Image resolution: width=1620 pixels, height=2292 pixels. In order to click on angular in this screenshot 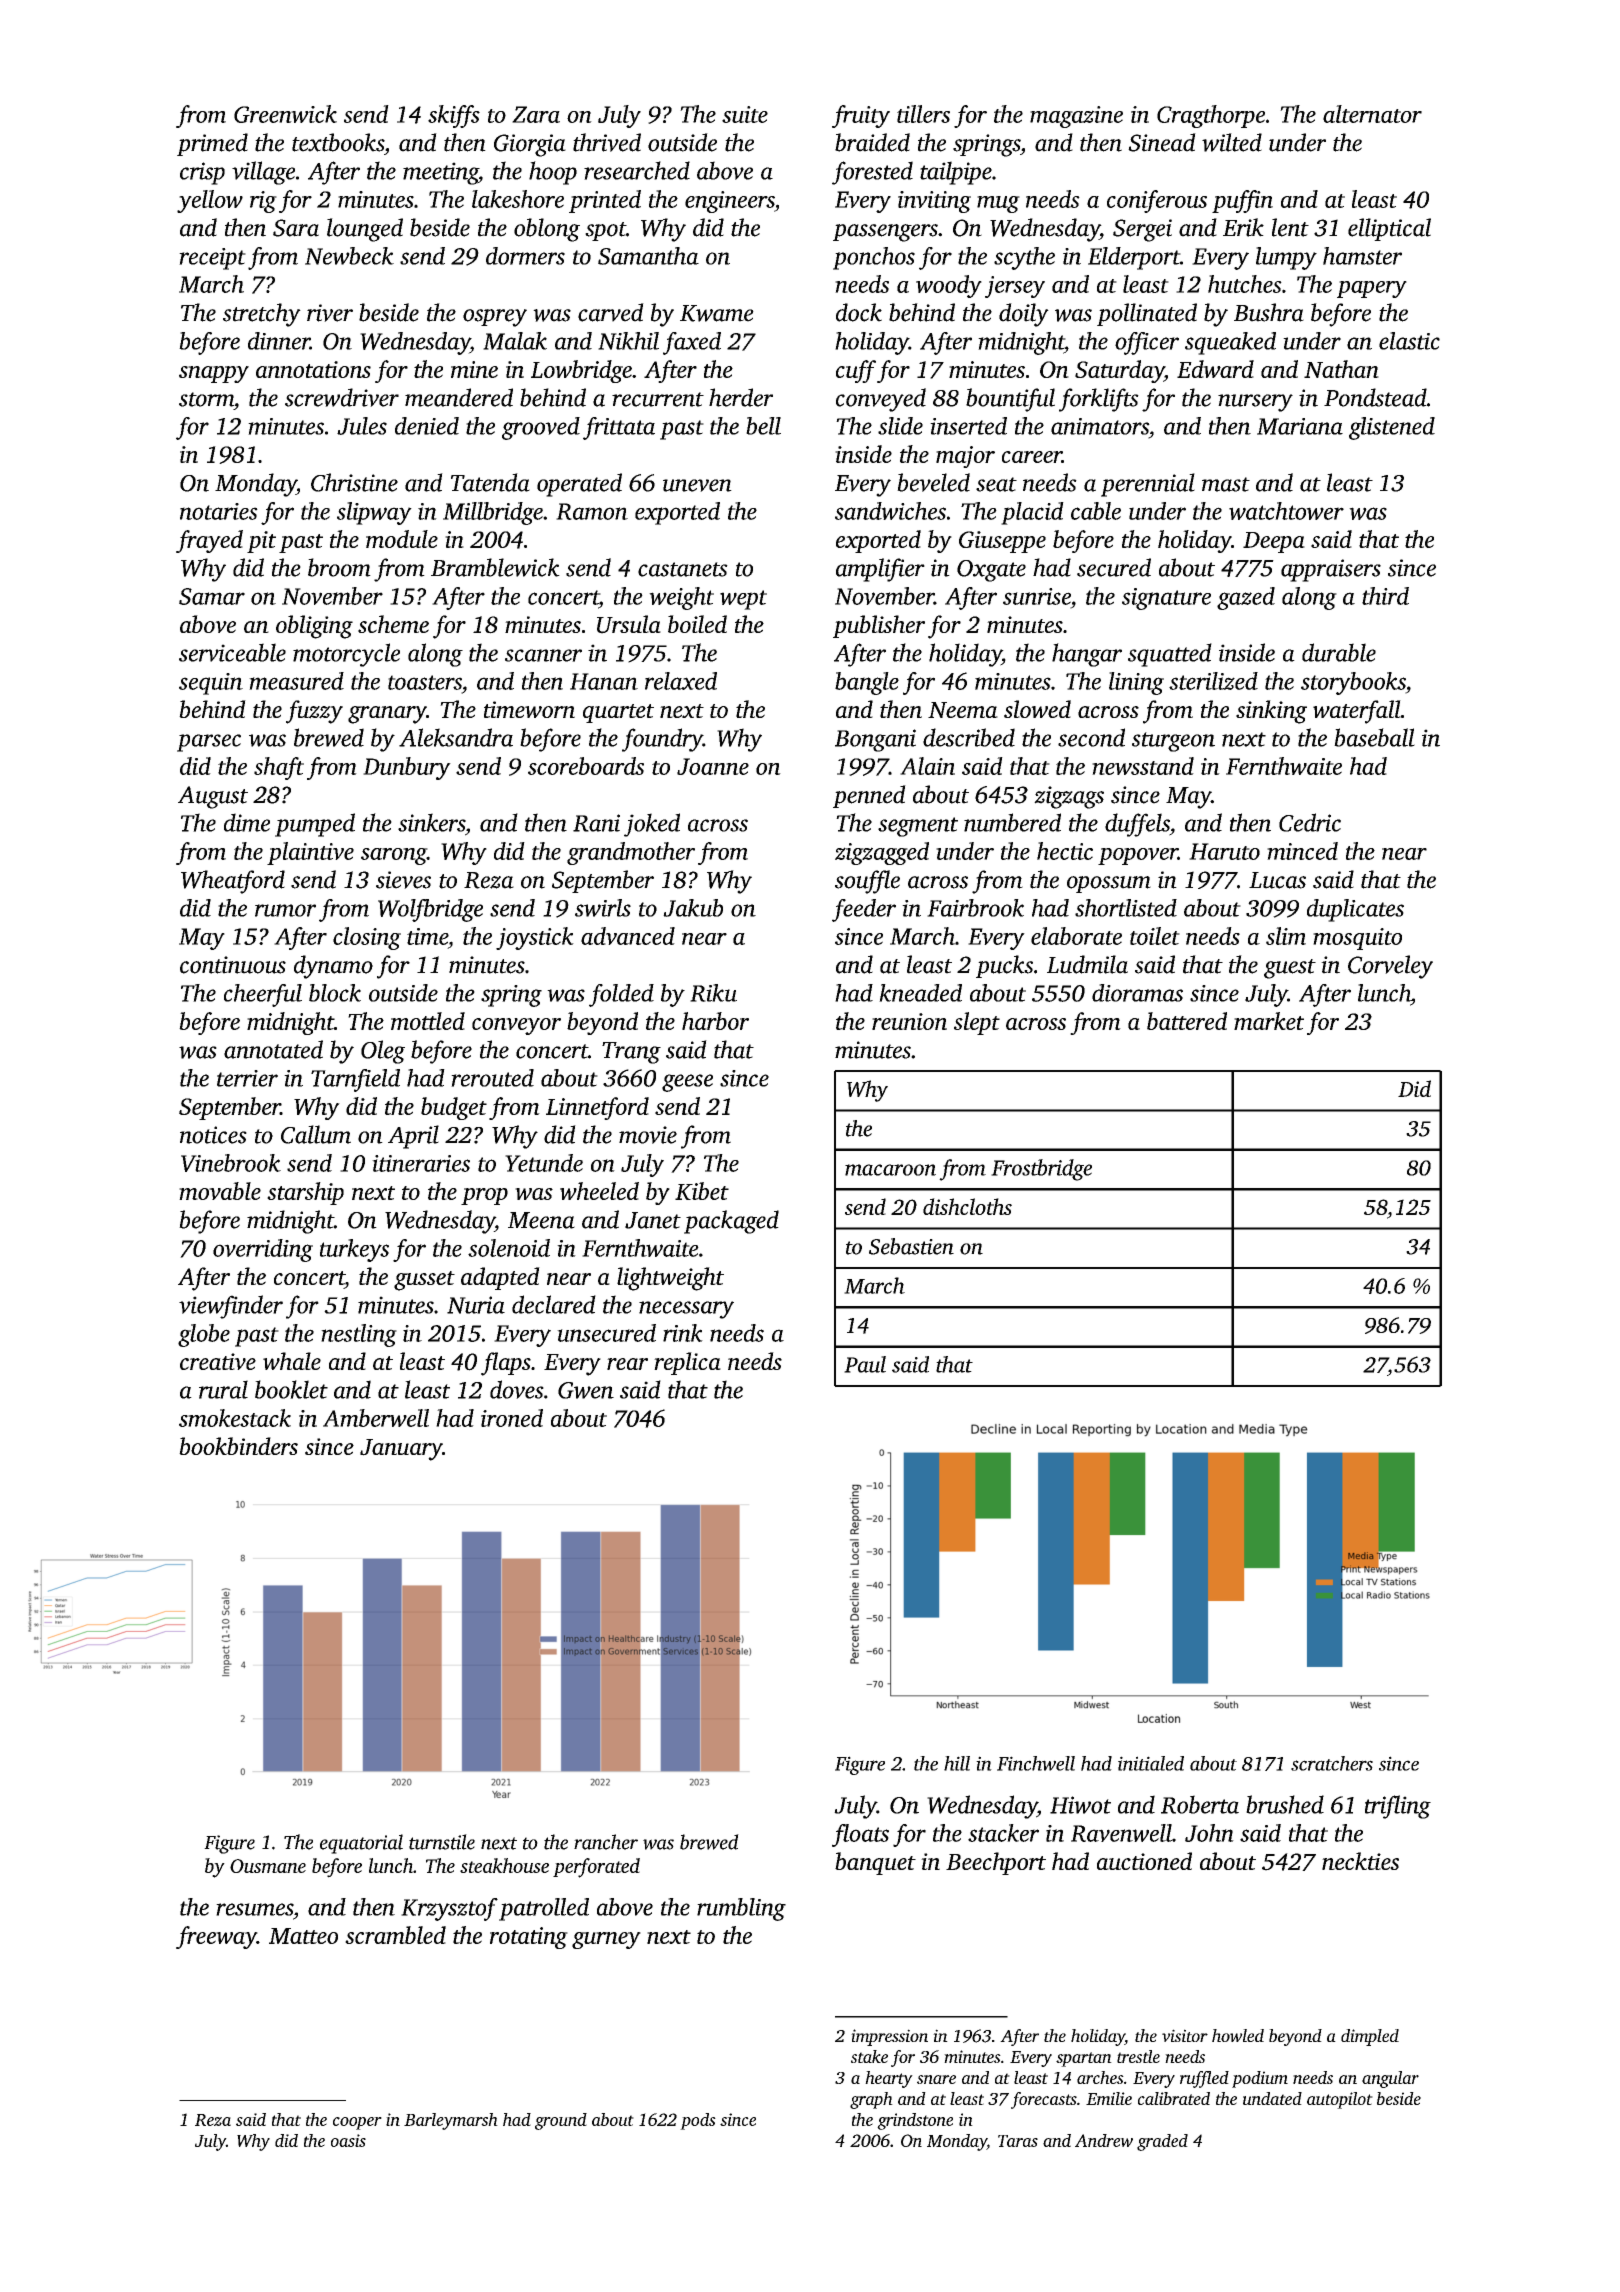, I will do `click(1390, 2079)`.
